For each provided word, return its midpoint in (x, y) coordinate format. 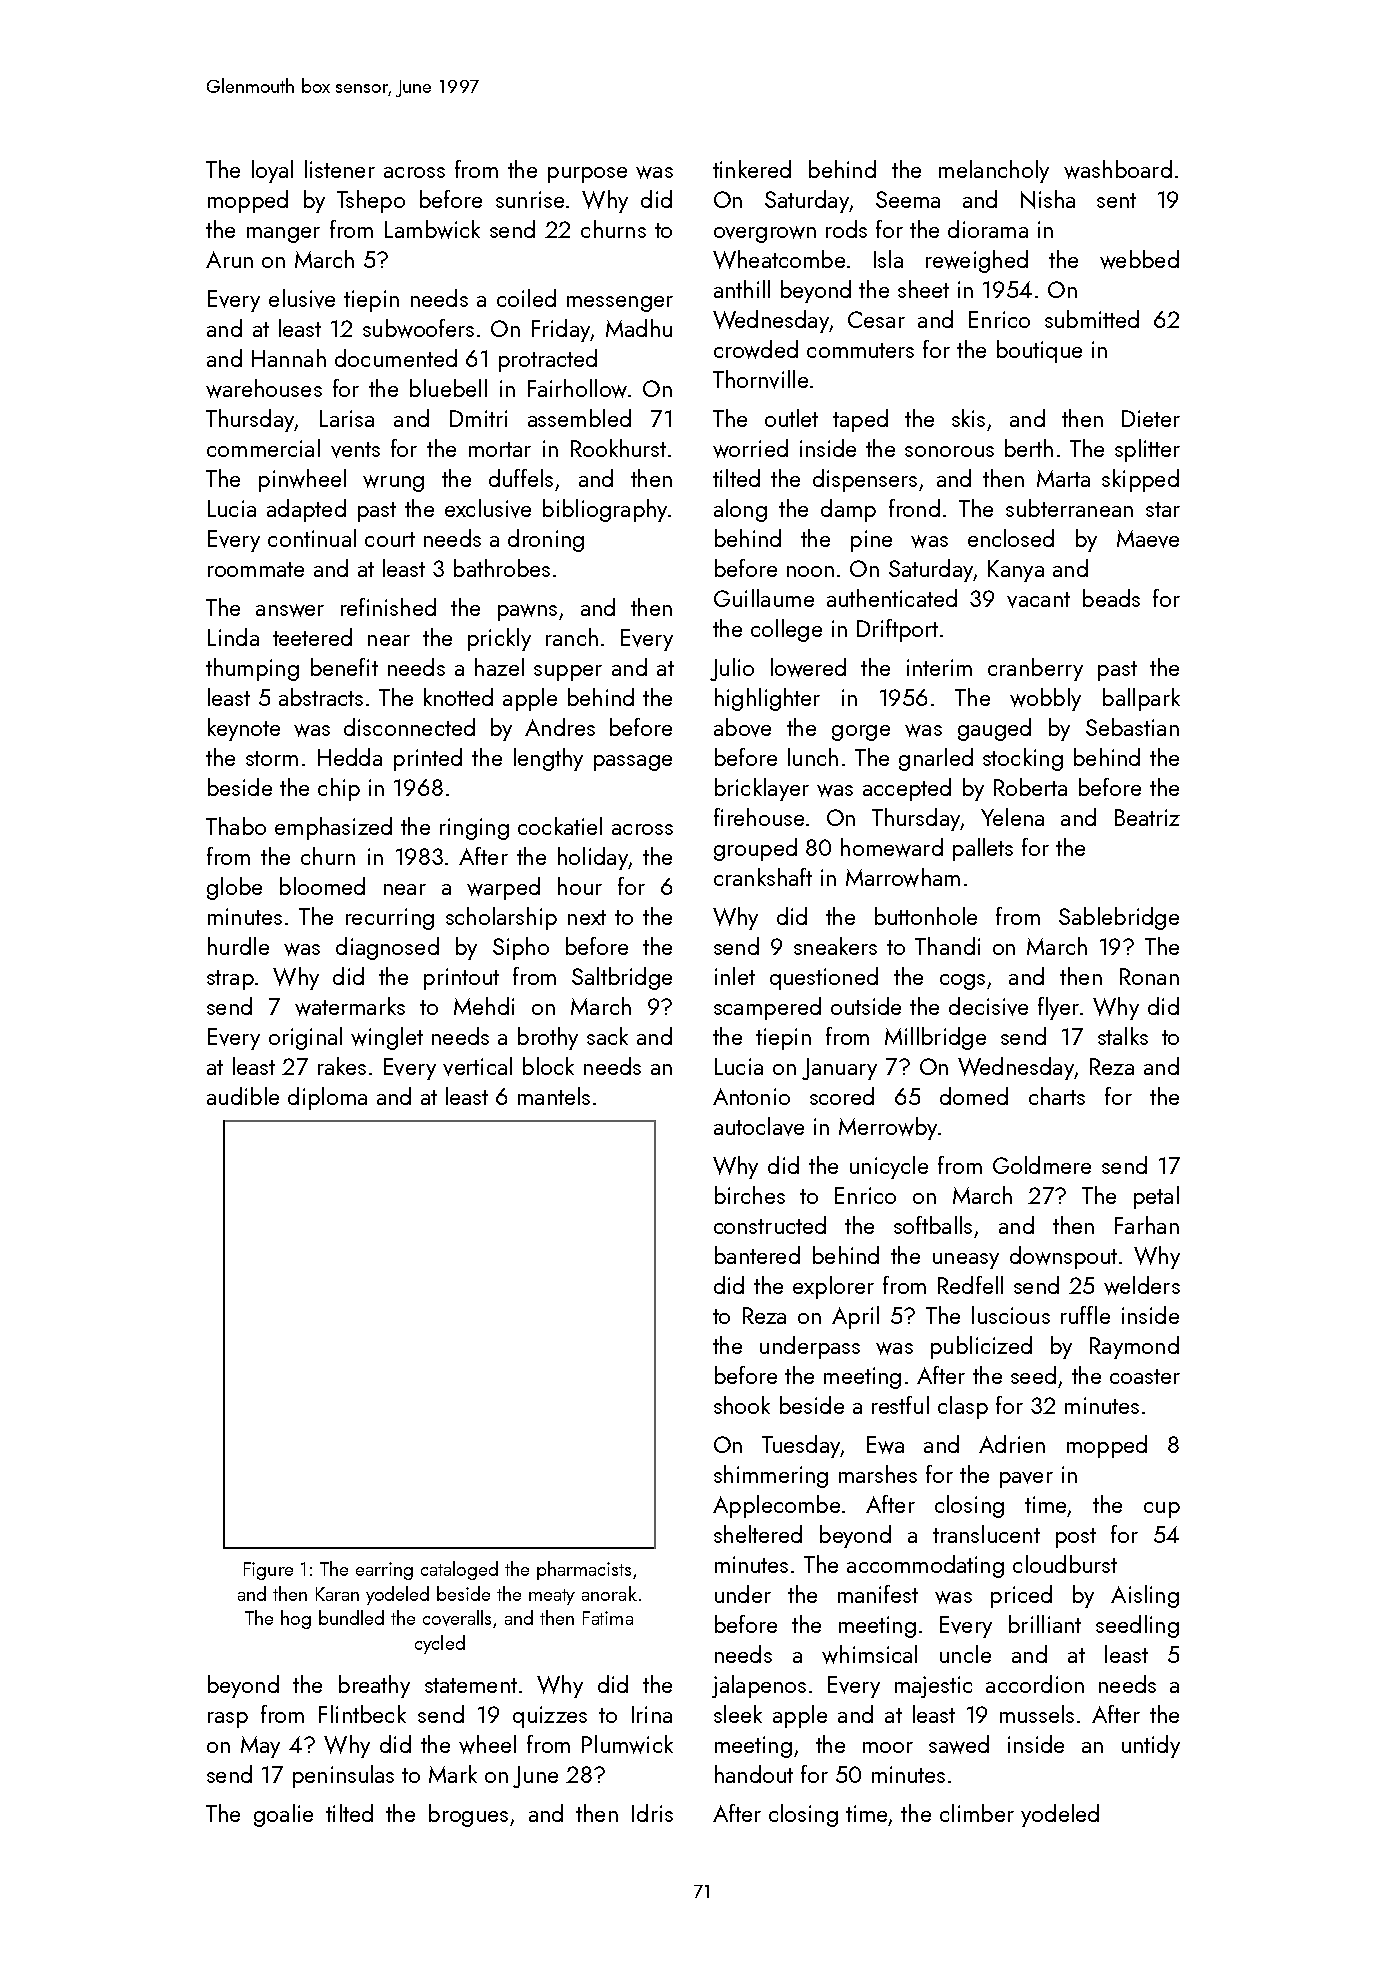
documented (396, 358)
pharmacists (584, 1570)
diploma (327, 1098)
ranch (572, 637)
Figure (268, 1571)
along (740, 510)
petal (1156, 1197)
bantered (757, 1255)
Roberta (1030, 787)
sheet (923, 289)
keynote (244, 729)
